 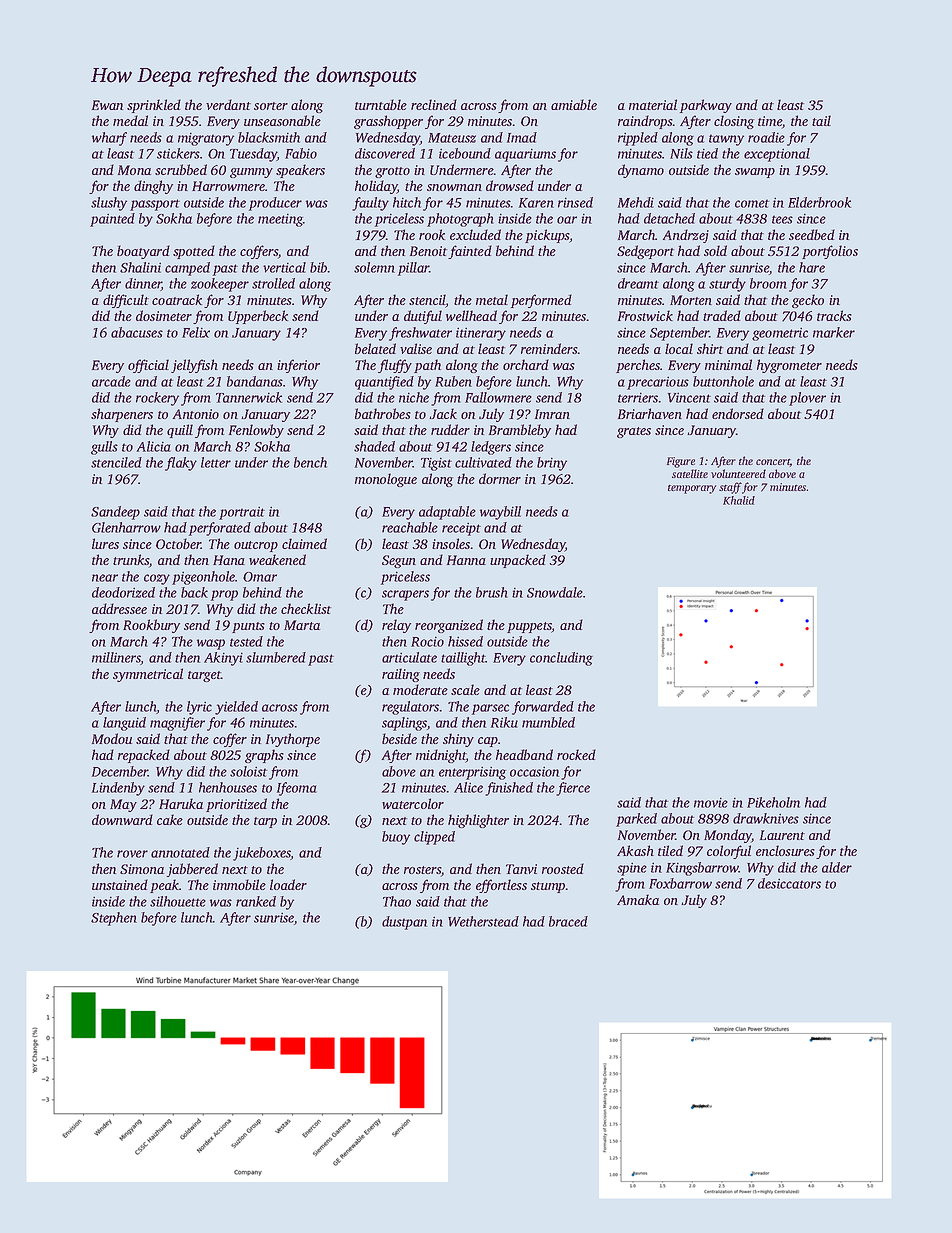 I want to click on flaky, so click(x=181, y=464).
